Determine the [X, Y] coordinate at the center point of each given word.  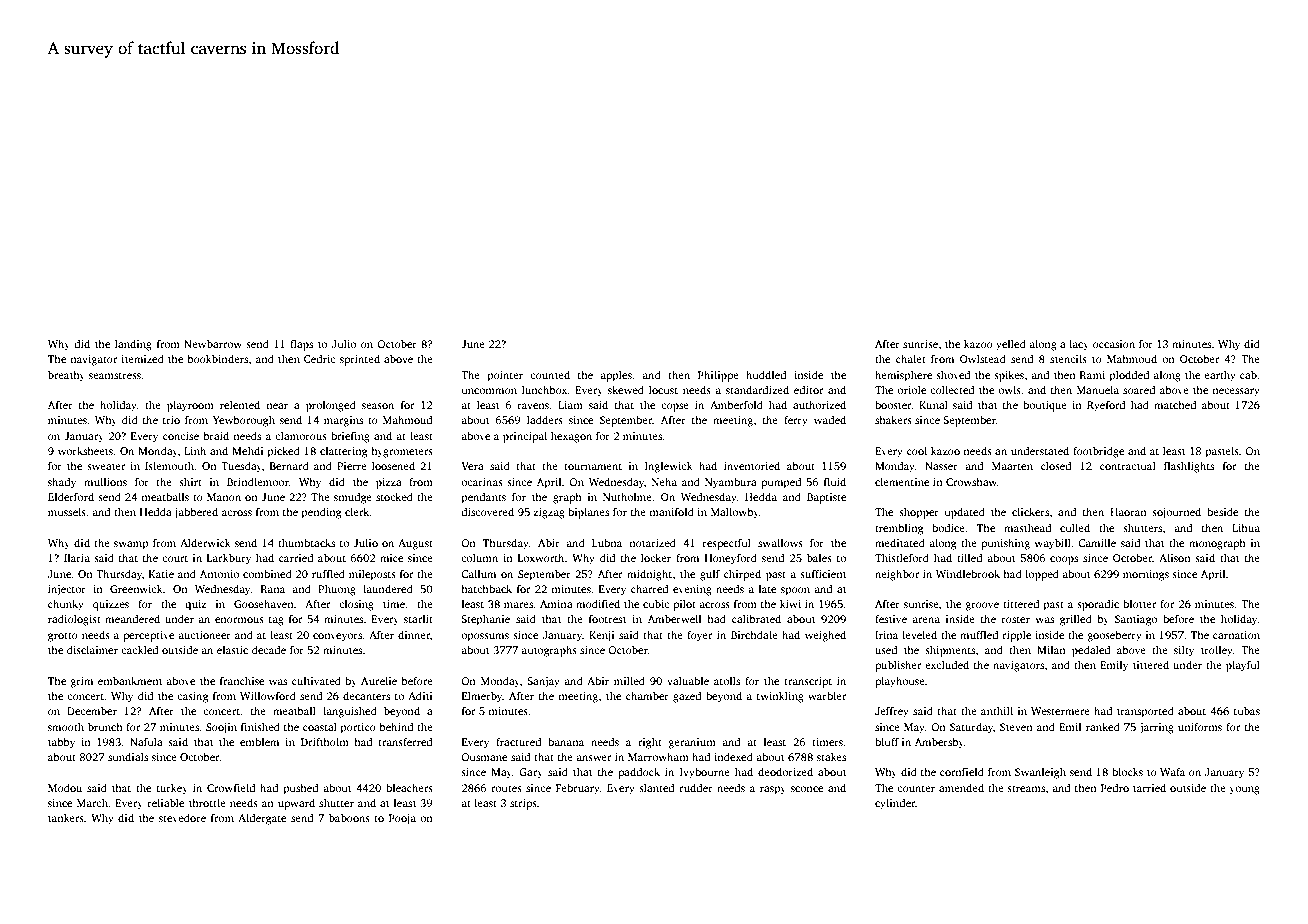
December [92, 710]
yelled [1011, 345]
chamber [647, 695]
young [1244, 790]
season [378, 406]
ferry [796, 421]
